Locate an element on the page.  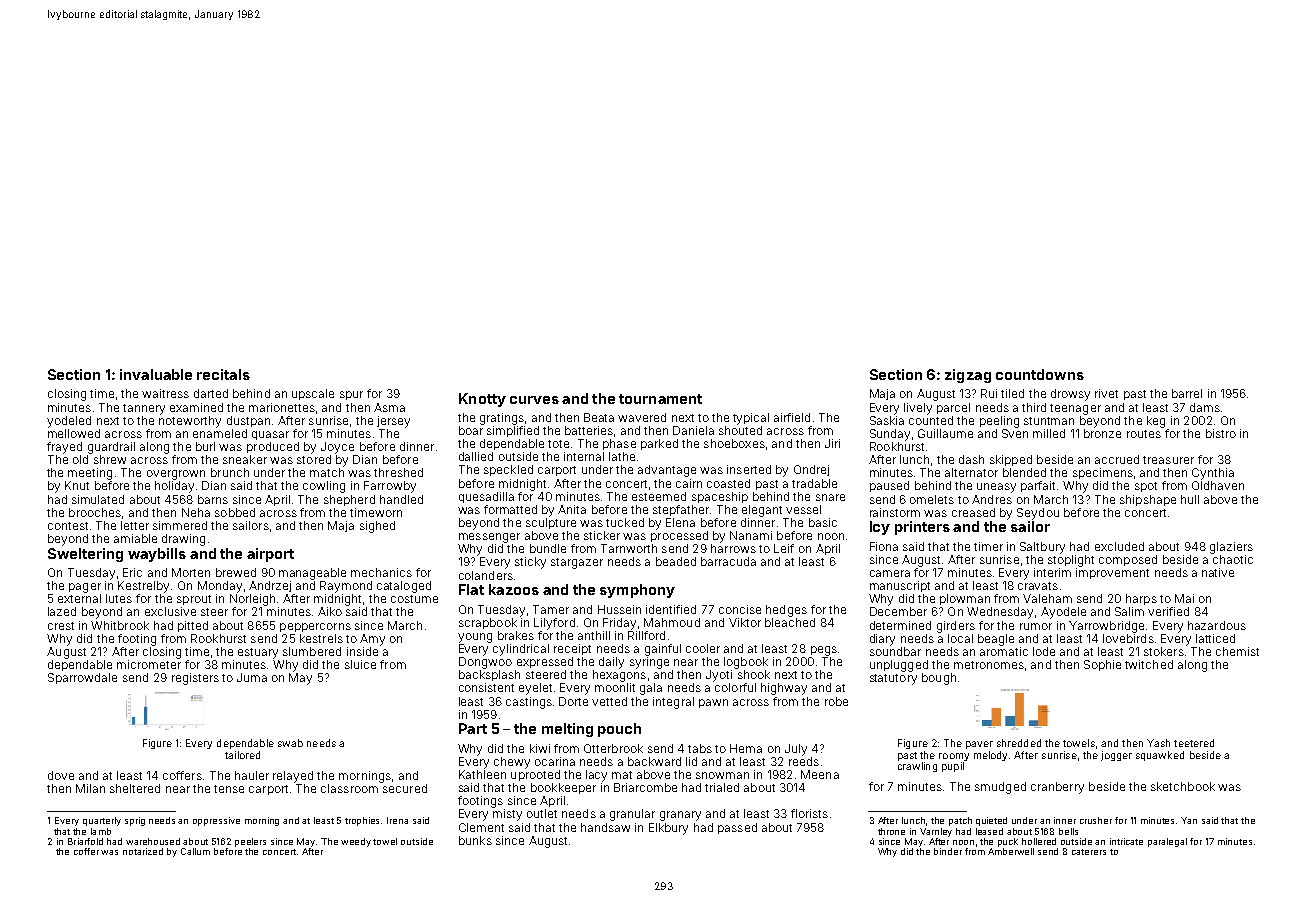
binder is located at coordinates (948, 851).
